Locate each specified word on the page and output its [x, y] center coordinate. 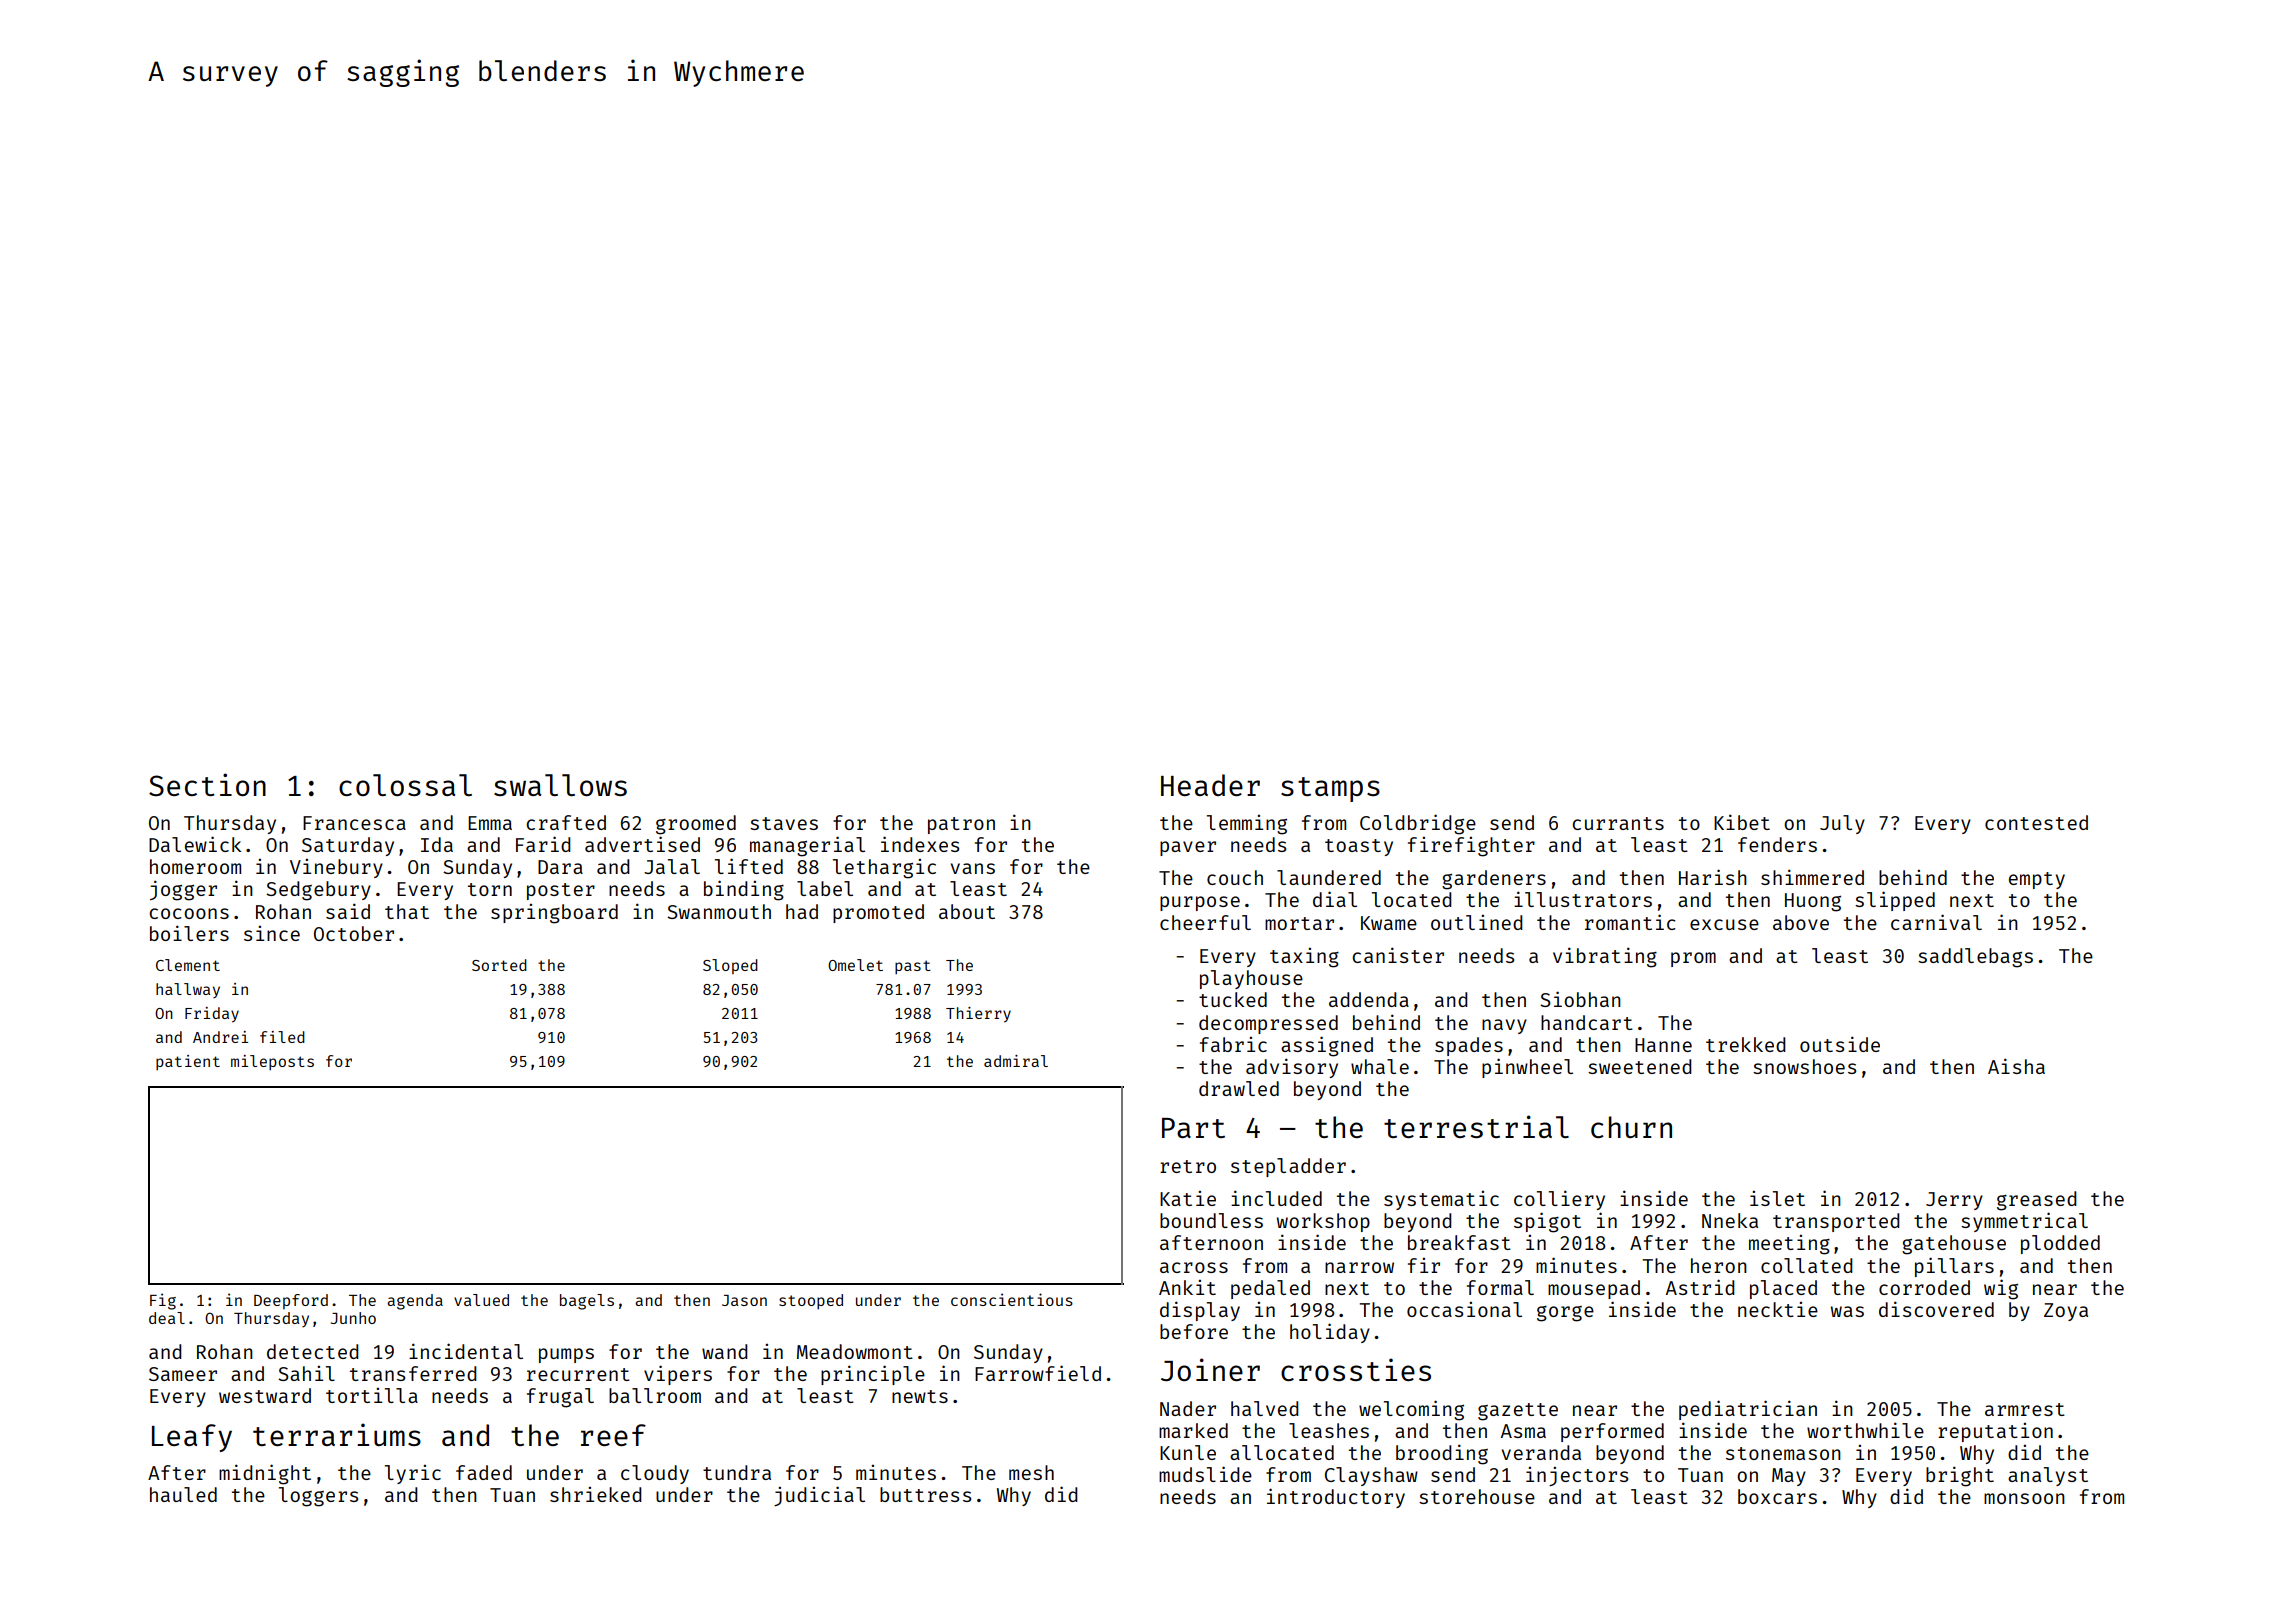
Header [1210, 785]
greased [2037, 1201]
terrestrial [1476, 1126]
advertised [642, 844]
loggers [318, 1497]
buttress [925, 1494]
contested [2036, 822]
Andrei [220, 1037]
